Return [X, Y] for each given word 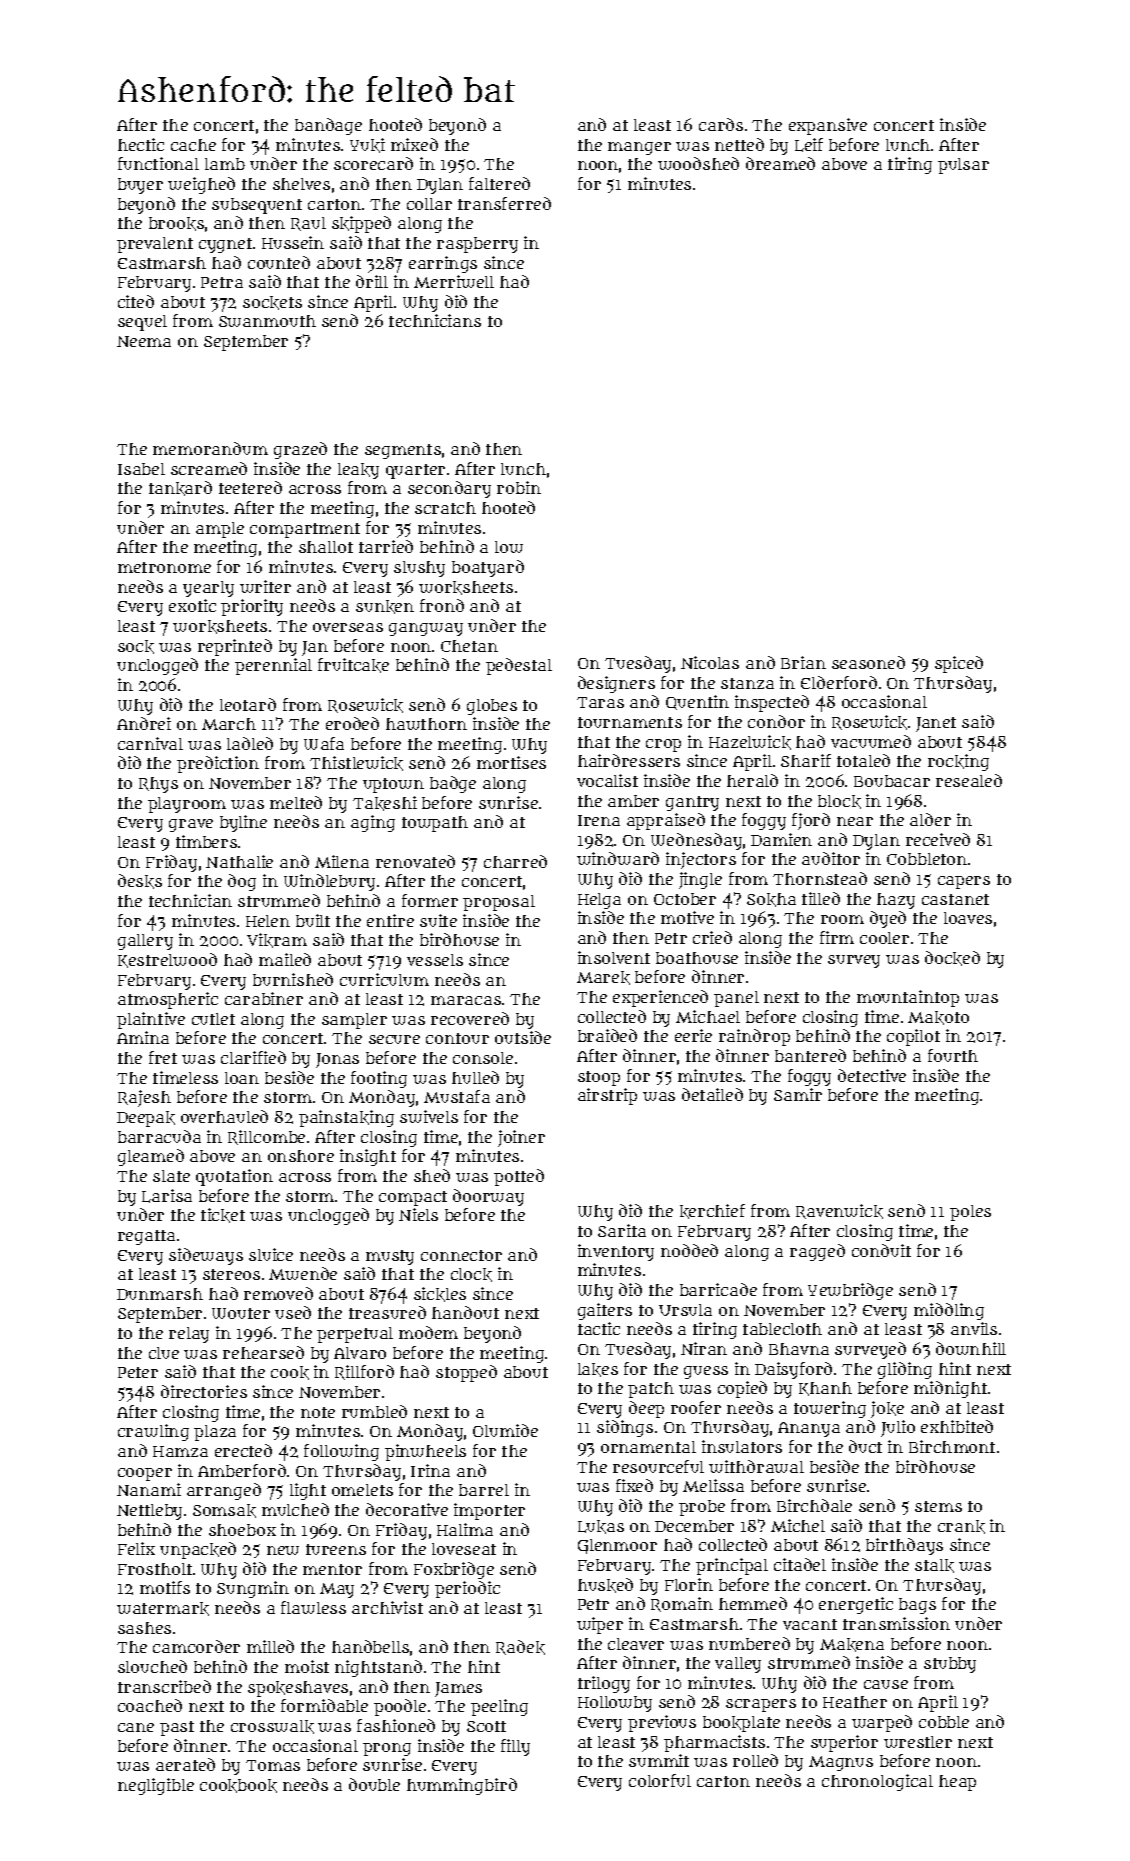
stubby [950, 1665]
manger [639, 148]
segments [403, 451]
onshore [301, 1156]
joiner [521, 1138]
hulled [475, 1077]
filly [515, 1747]
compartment [305, 530]
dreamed [780, 163]
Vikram [277, 940]
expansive [828, 126]
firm [837, 937]
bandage [328, 126]
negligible [156, 1786]
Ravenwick [839, 1211]
